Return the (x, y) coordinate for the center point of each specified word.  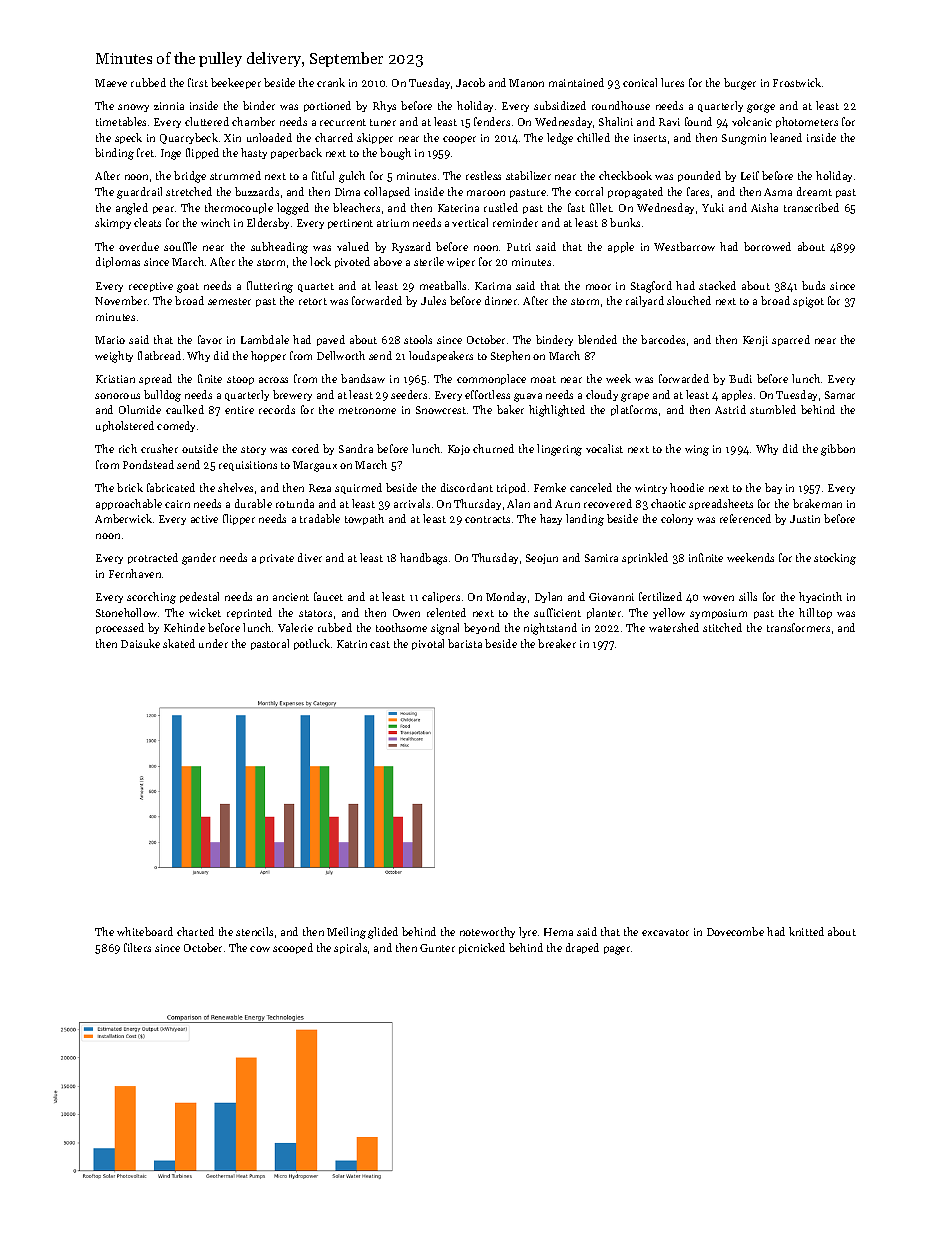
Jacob (470, 82)
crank (331, 82)
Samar (840, 395)
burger (740, 84)
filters (137, 947)
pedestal (199, 597)
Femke (550, 487)
